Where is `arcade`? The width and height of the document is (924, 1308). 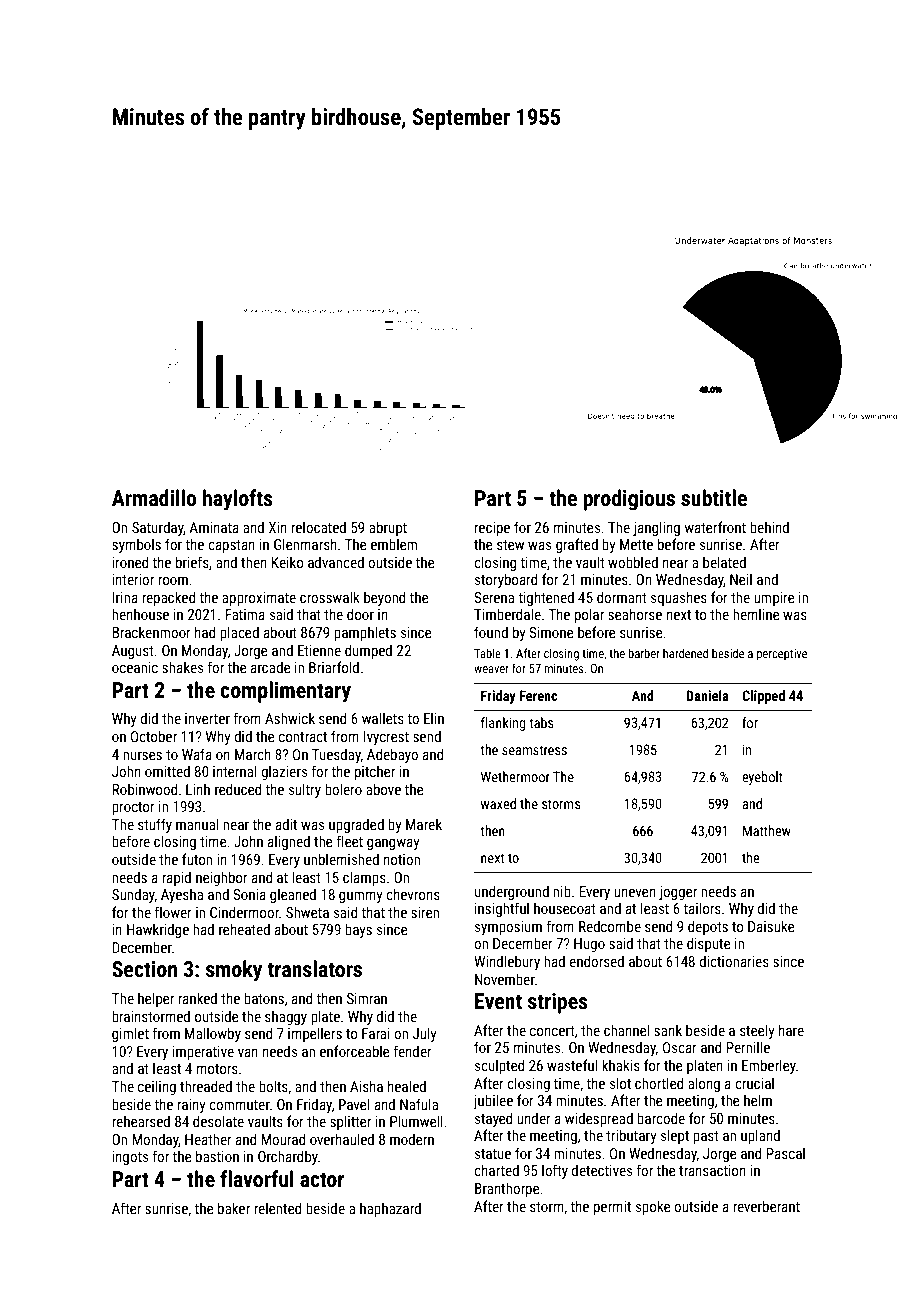 arcade is located at coordinates (271, 667).
